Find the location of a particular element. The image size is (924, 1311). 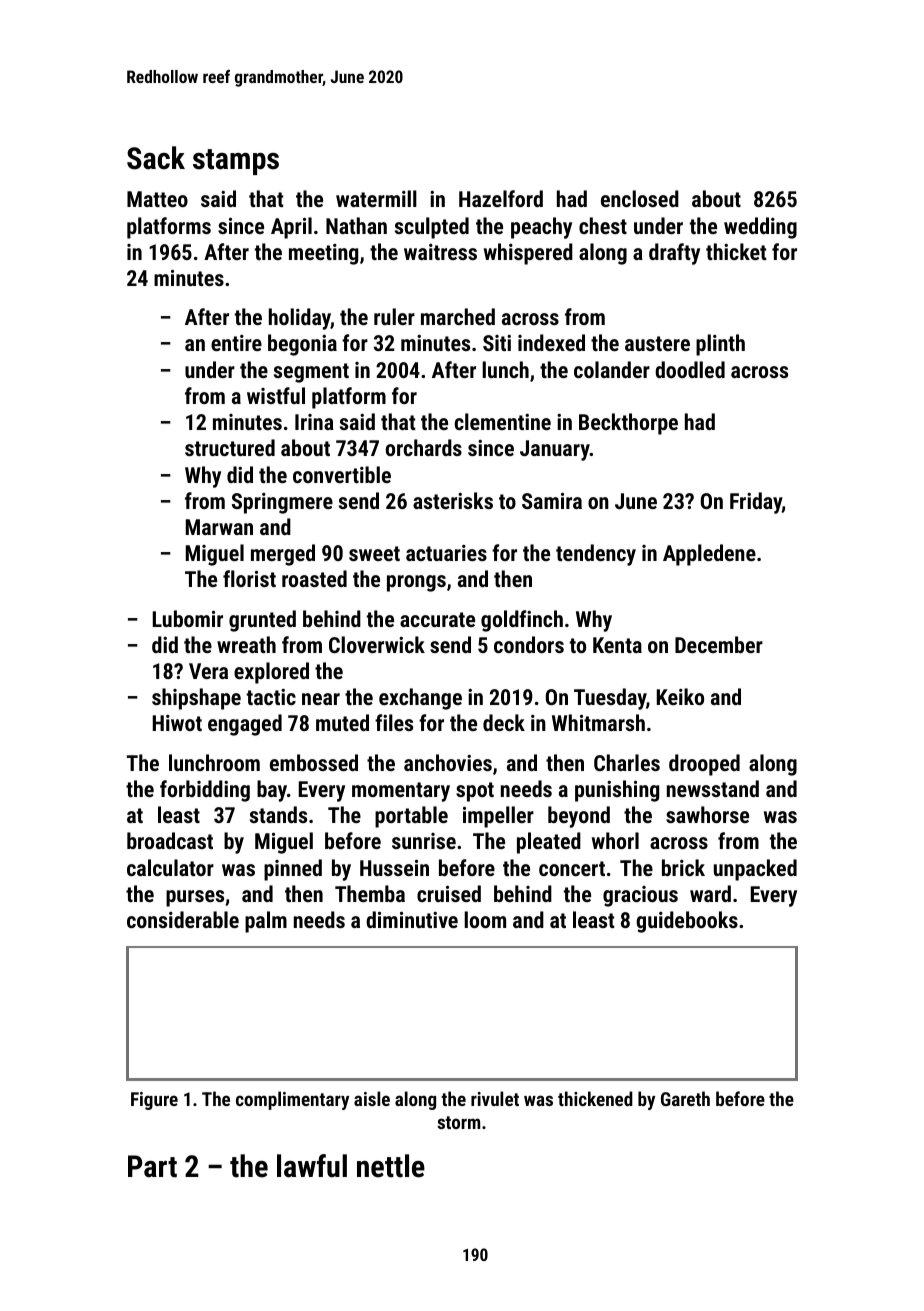

Figure is located at coordinates (154, 1101).
